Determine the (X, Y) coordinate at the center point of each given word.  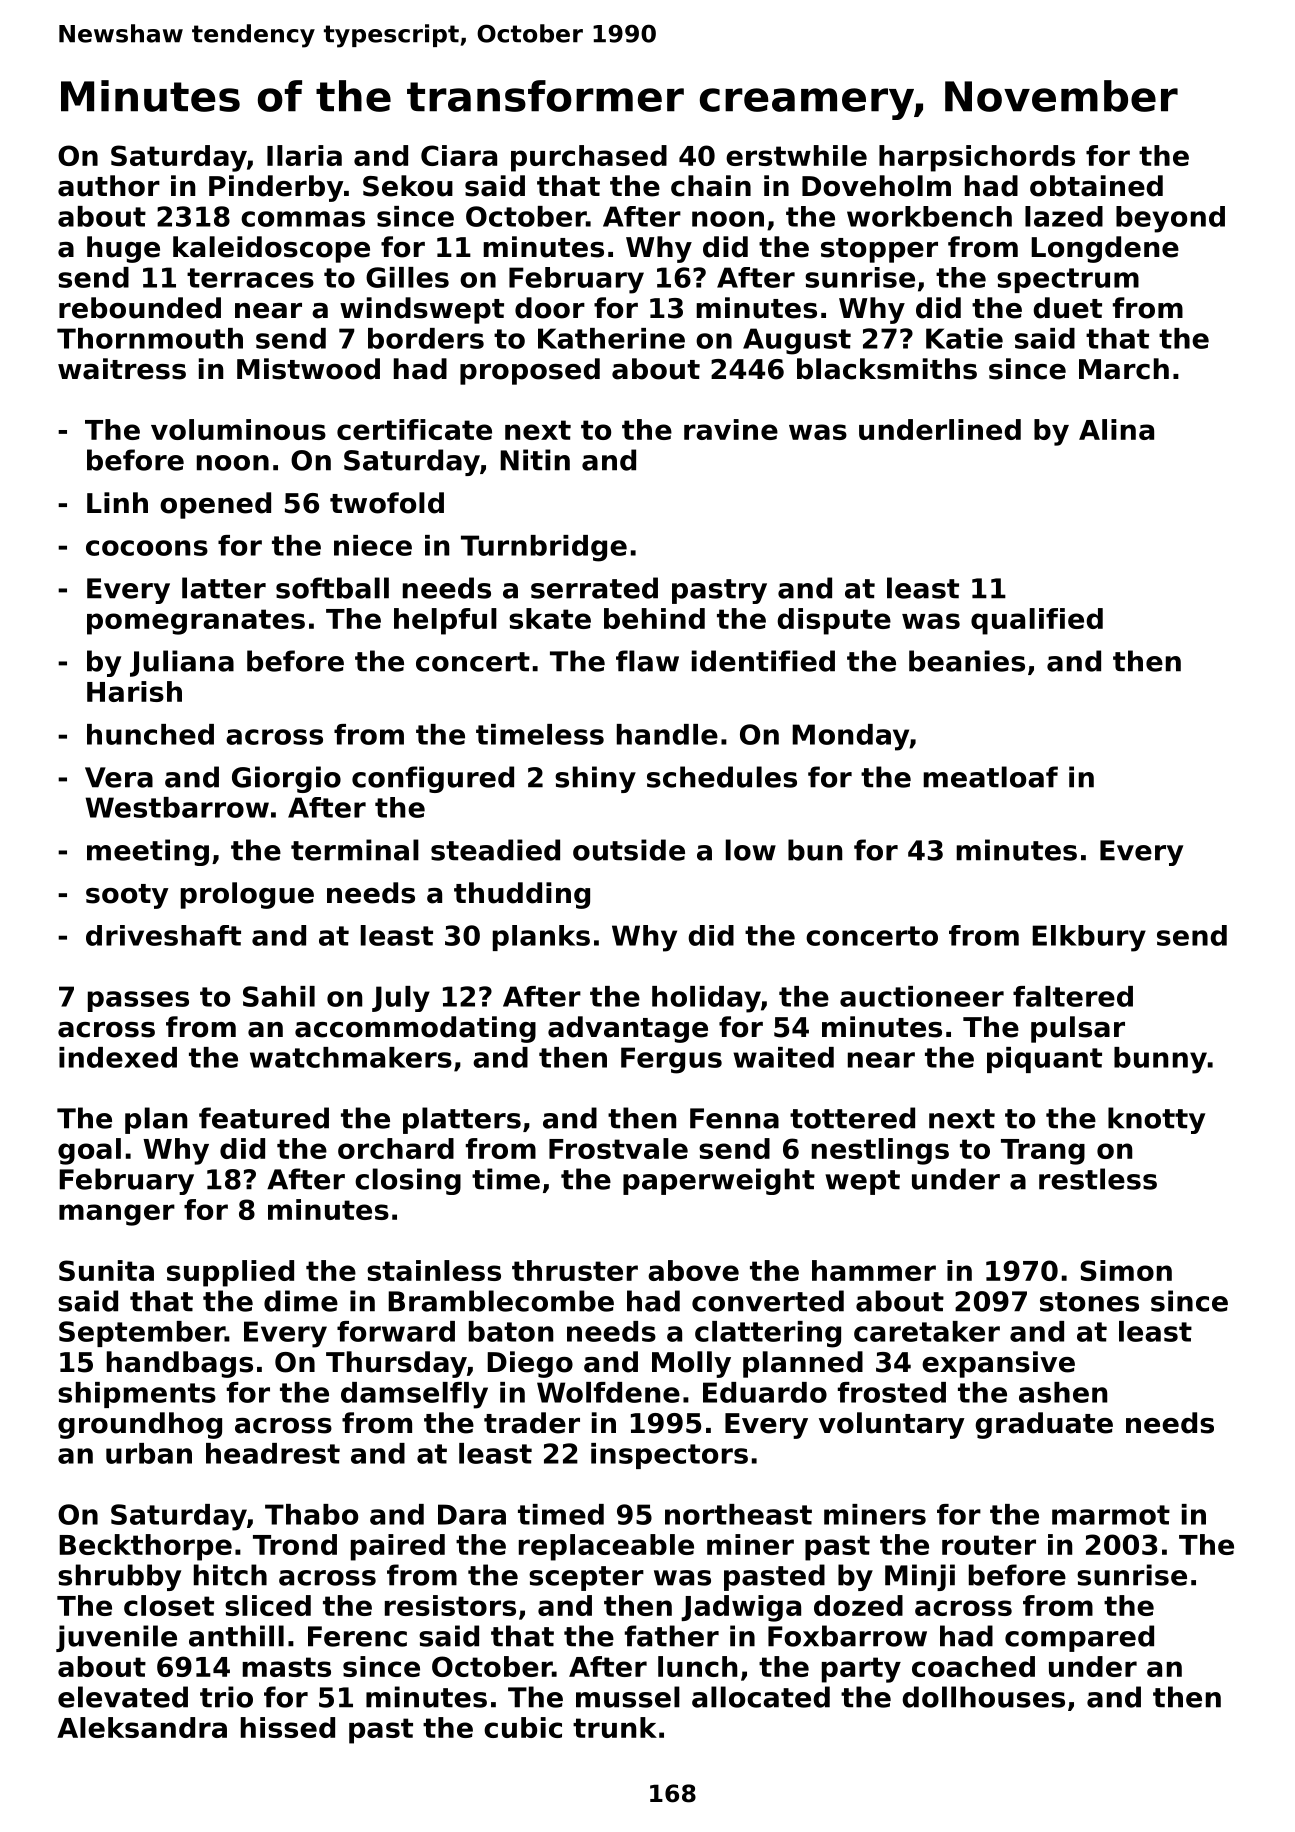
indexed (118, 1057)
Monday (850, 737)
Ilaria (304, 155)
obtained (1096, 186)
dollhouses (983, 1697)
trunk (615, 1727)
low (751, 850)
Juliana (182, 663)
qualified (1037, 621)
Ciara (459, 155)
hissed (288, 1727)
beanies (967, 661)
